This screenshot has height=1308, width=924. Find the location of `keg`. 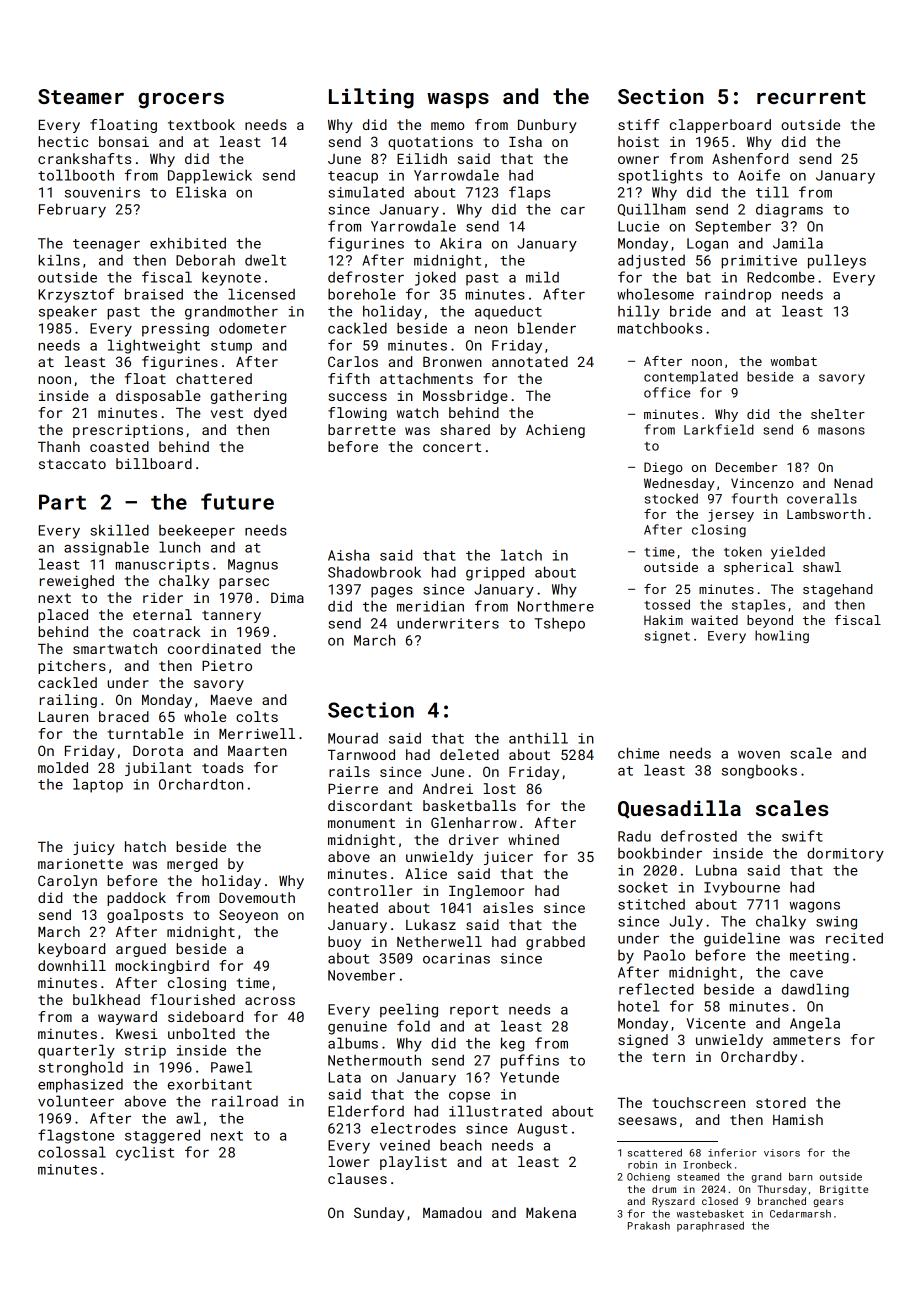

keg is located at coordinates (512, 1044).
